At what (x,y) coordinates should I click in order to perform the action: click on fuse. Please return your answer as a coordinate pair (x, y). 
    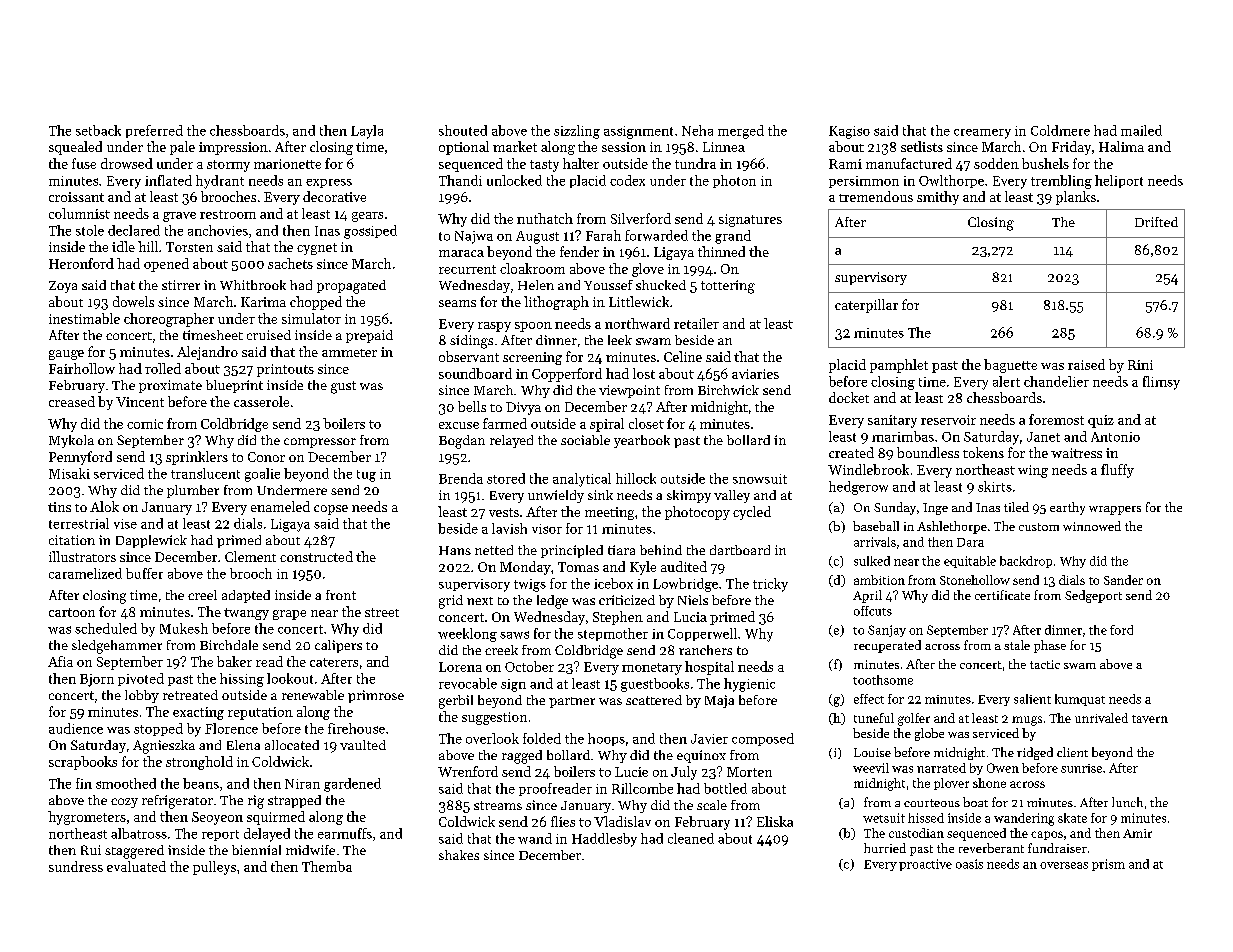
    Looking at the image, I should click on (84, 163).
